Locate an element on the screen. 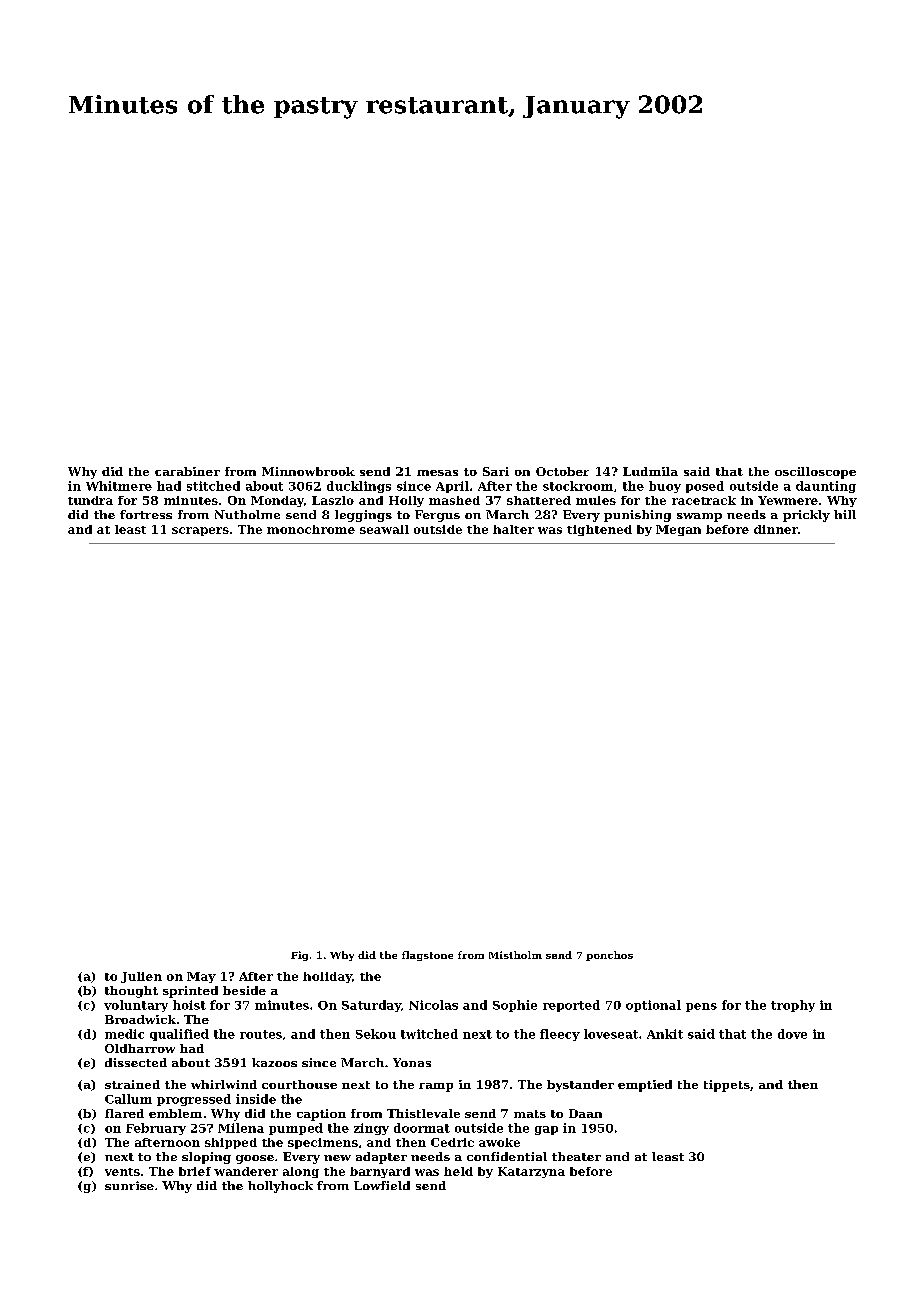 This screenshot has width=924, height=1308. Megan is located at coordinates (678, 530).
